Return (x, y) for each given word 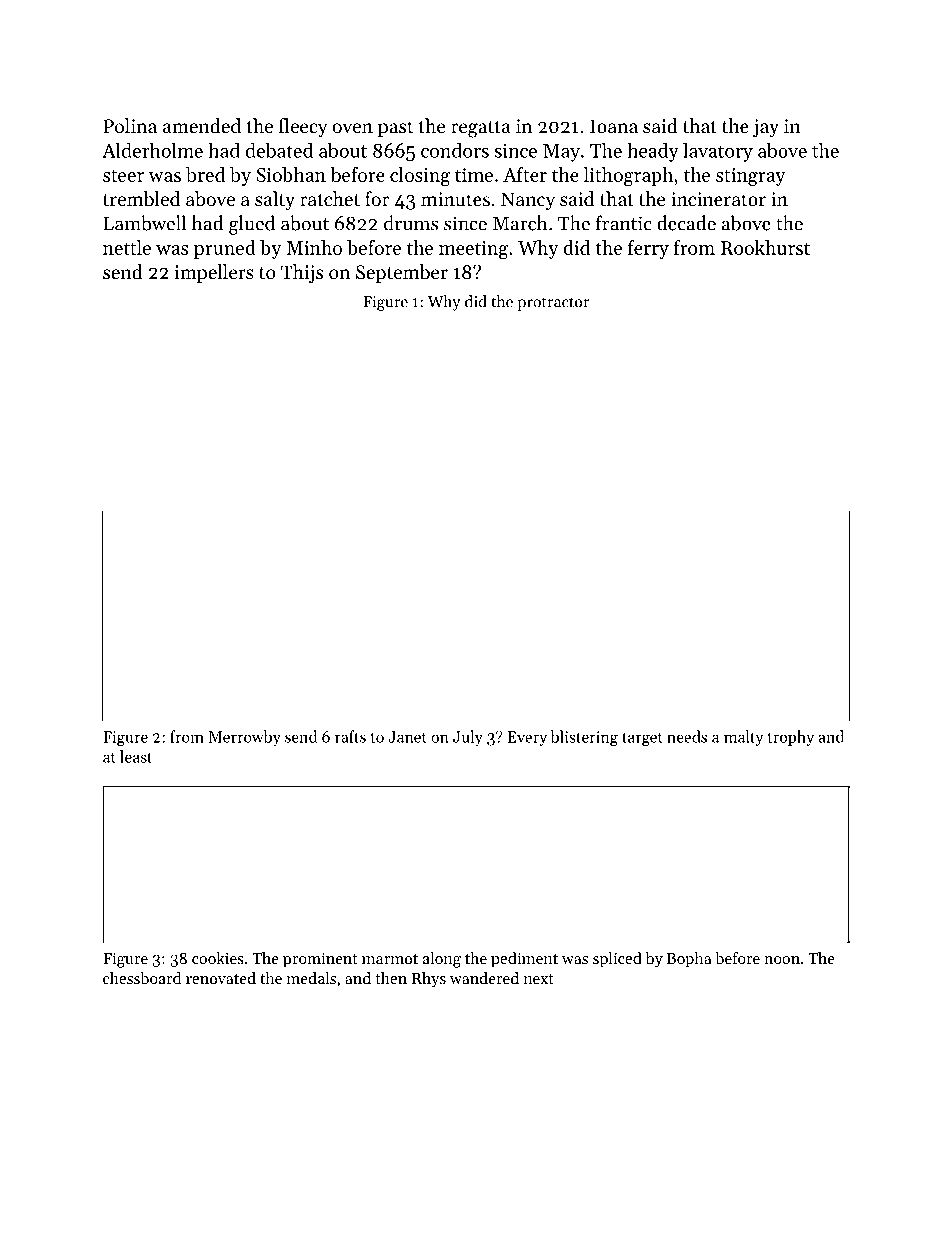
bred (205, 174)
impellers (214, 273)
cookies (218, 958)
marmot (390, 959)
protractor (553, 304)
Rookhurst (765, 247)
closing (420, 177)
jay (766, 128)
